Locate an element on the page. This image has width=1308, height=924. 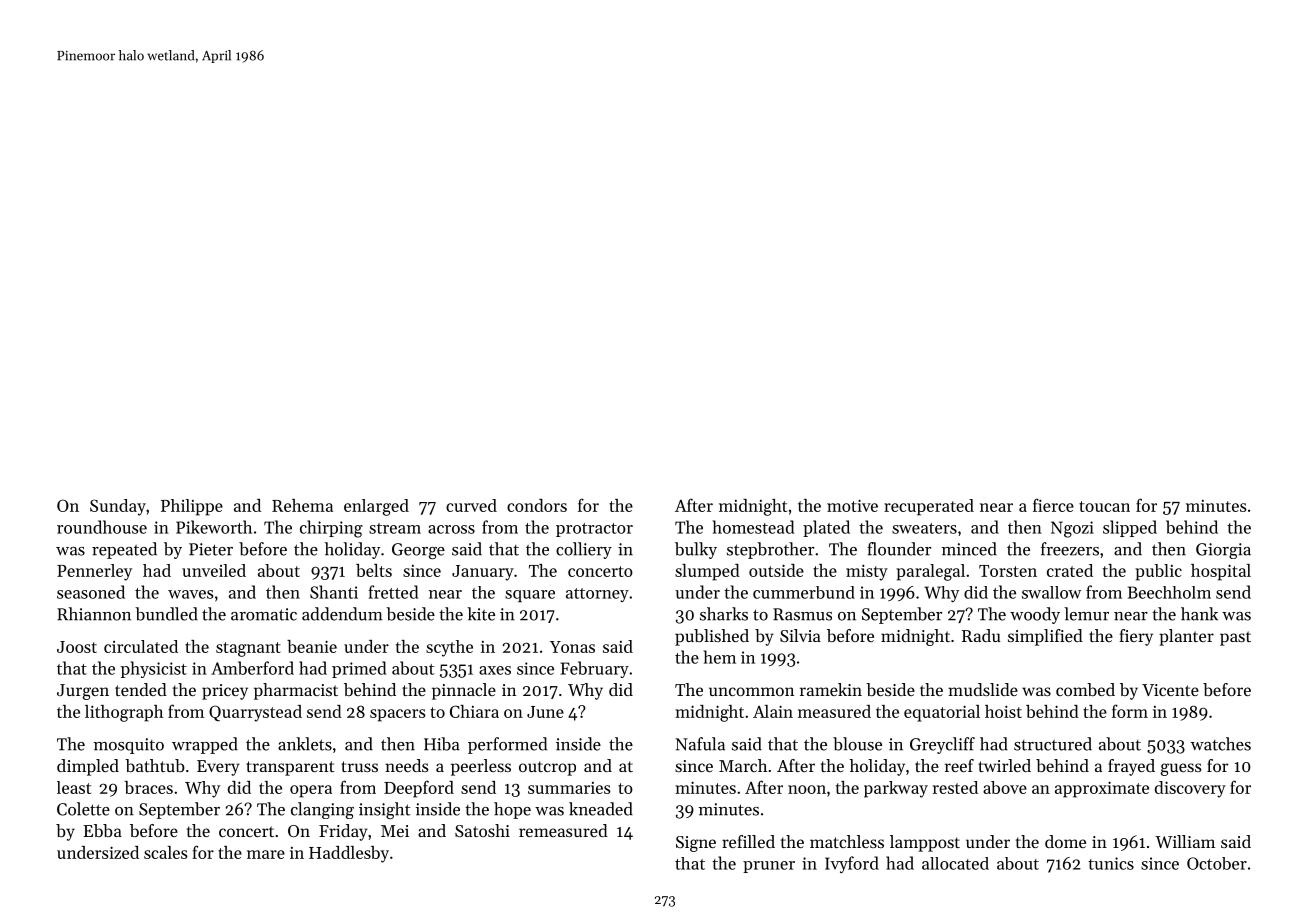
William is located at coordinates (1185, 841).
